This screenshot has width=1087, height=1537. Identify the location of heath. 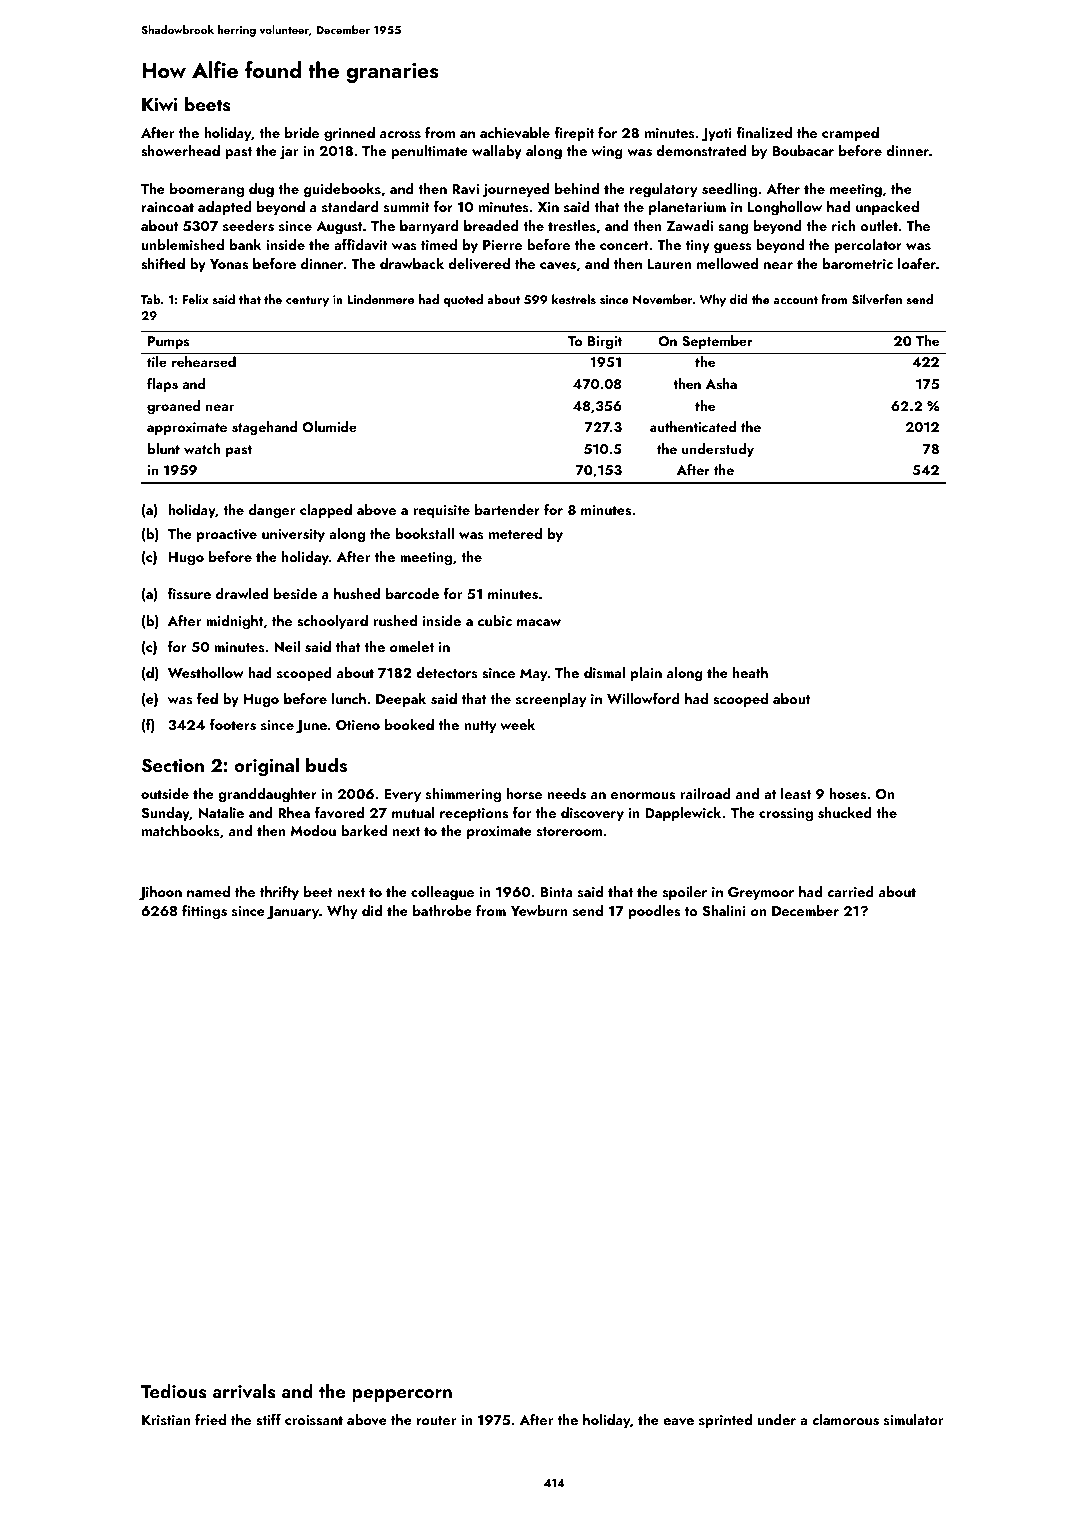
(750, 672).
